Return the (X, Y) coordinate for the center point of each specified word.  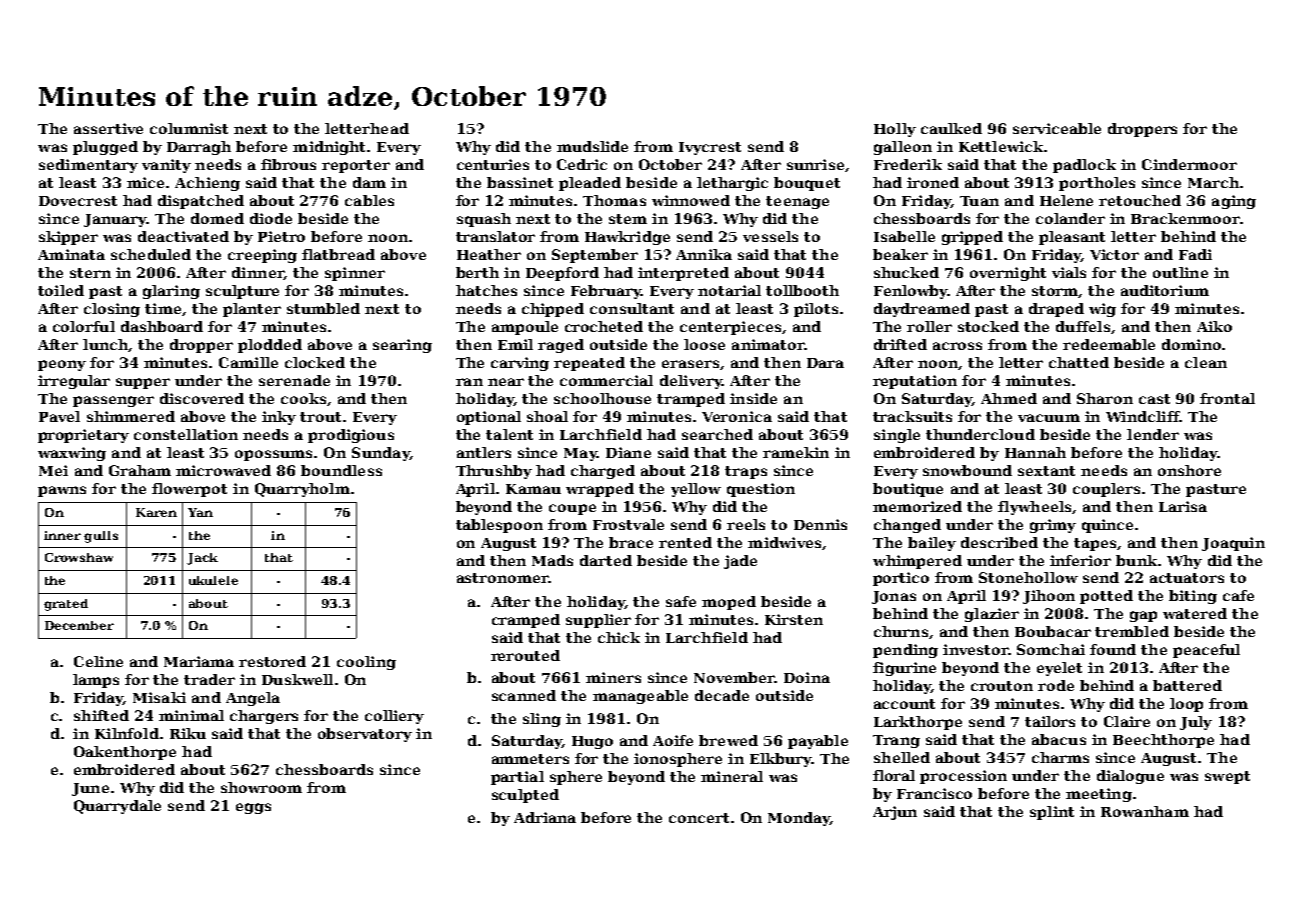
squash (484, 220)
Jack (202, 559)
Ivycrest (710, 148)
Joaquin (1233, 544)
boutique (908, 490)
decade (722, 695)
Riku (188, 733)
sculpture (242, 292)
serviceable (1057, 128)
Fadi (1195, 254)
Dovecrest (78, 201)
